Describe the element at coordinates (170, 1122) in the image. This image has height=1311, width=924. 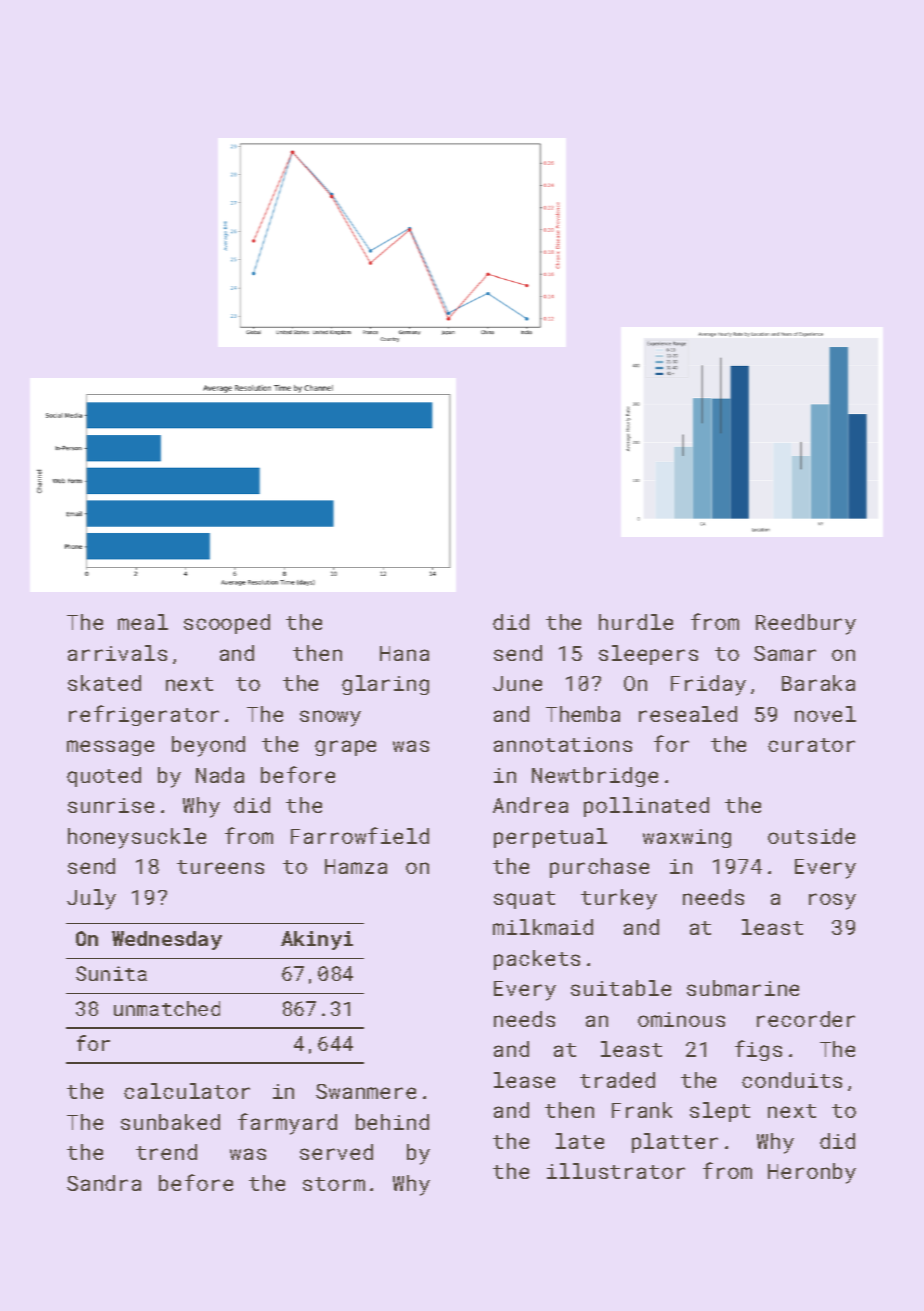
I see `sunbaked` at that location.
